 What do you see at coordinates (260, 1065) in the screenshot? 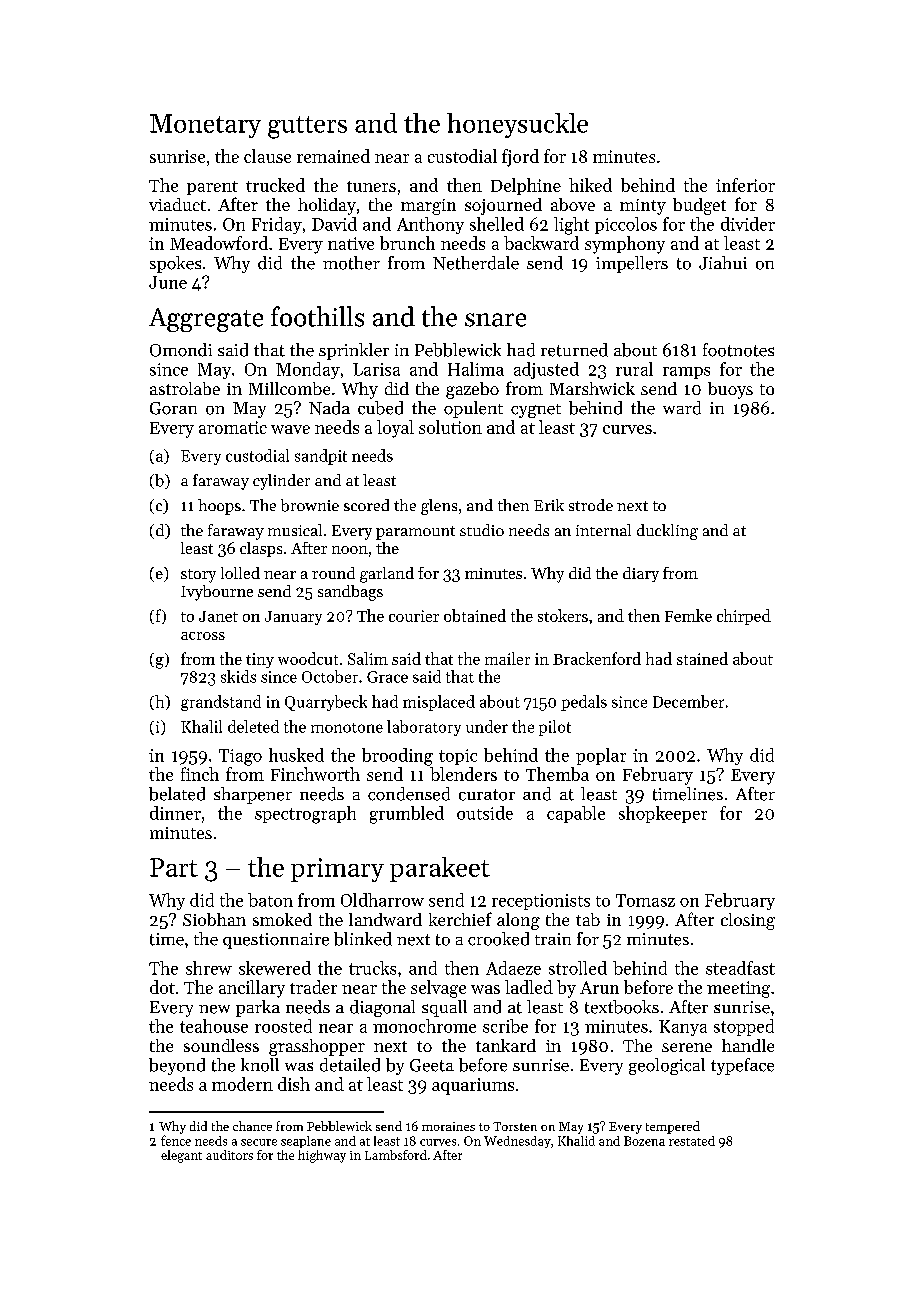
I see `knoll` at bounding box center [260, 1065].
